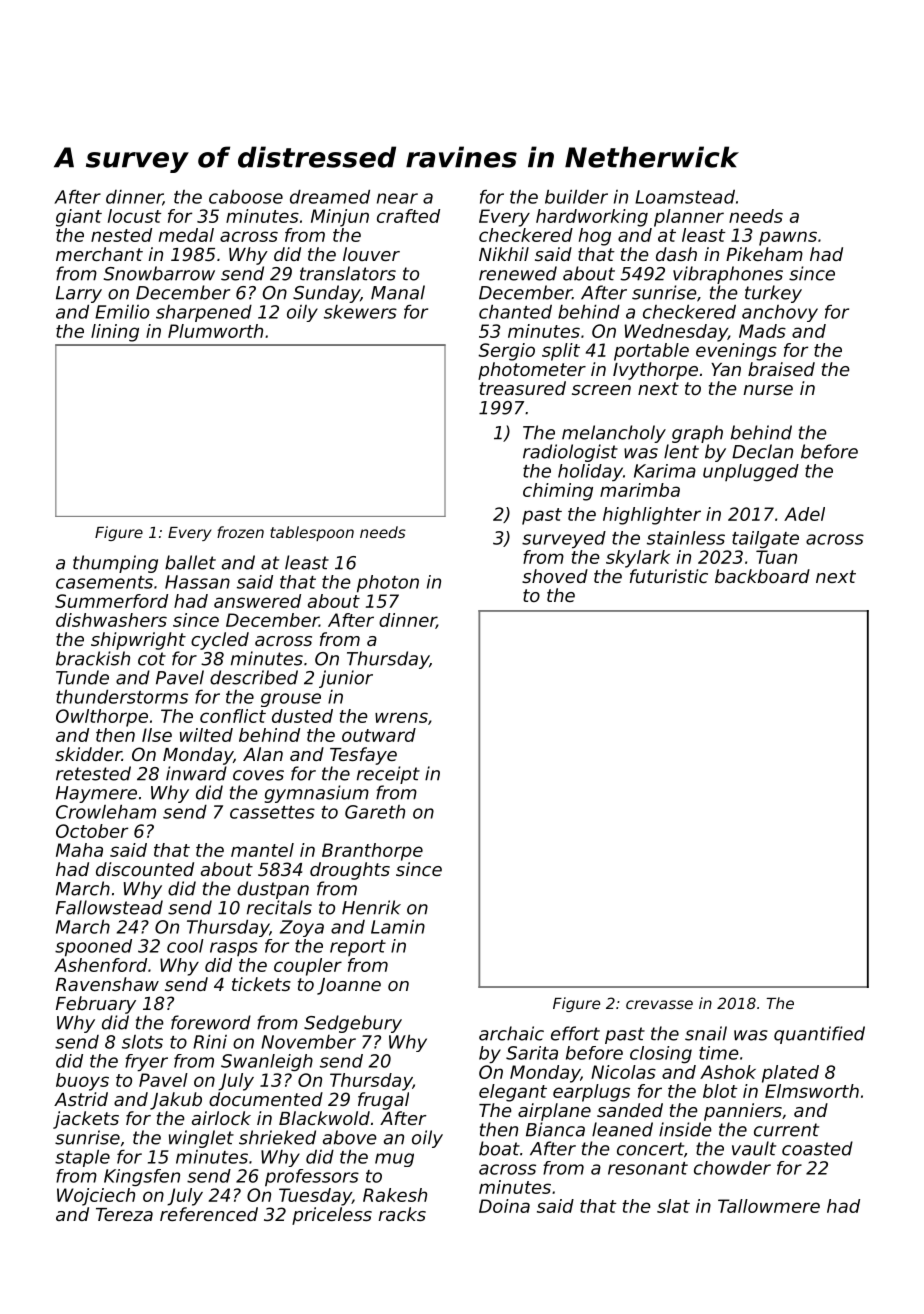 The height and width of the screenshot is (1314, 924). I want to click on near, so click(397, 198).
